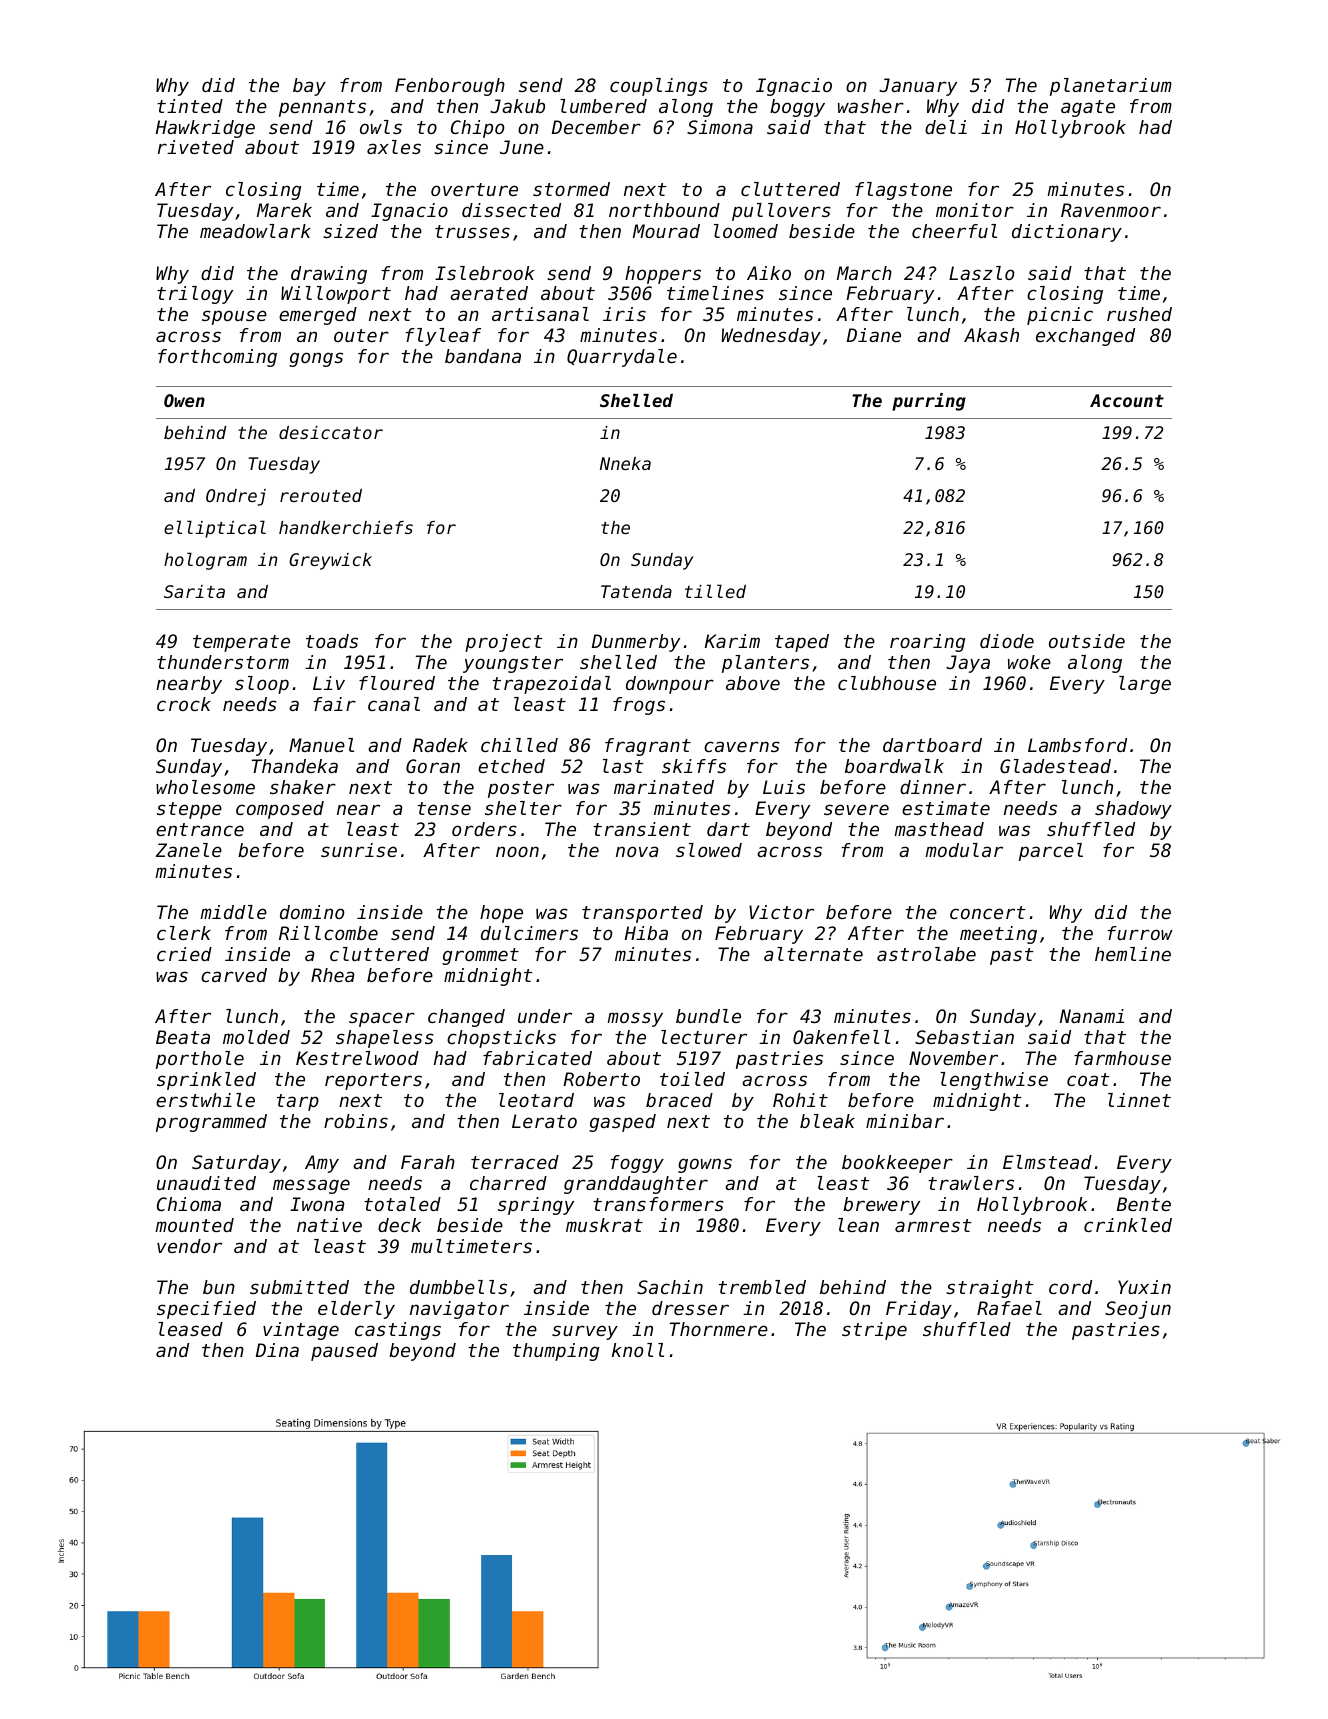 The height and width of the screenshot is (1719, 1328). Describe the element at coordinates (642, 829) in the screenshot. I see `transient` at that location.
